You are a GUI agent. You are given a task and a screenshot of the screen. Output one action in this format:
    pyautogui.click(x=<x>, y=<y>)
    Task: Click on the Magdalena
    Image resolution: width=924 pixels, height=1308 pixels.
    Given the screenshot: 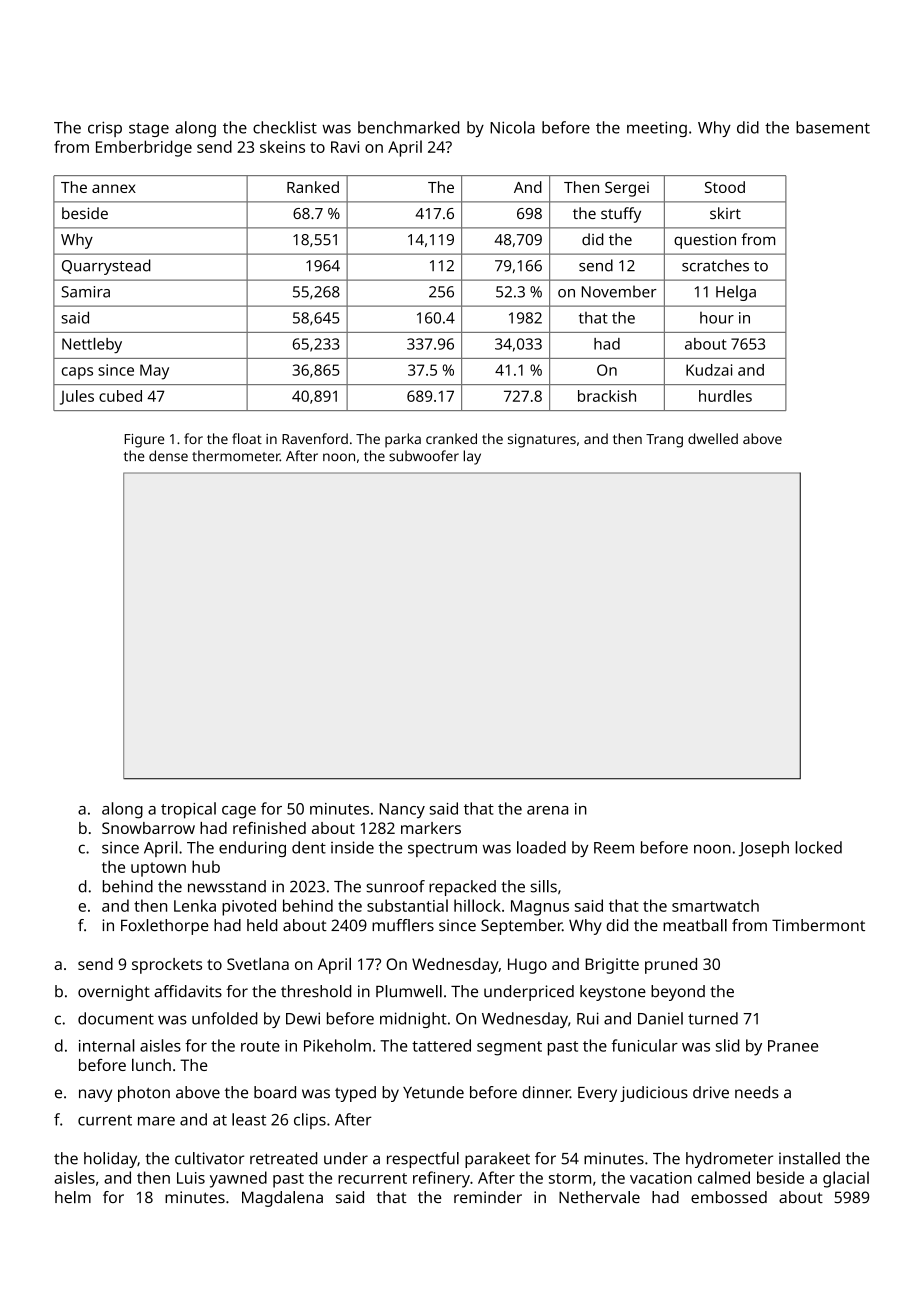 What is the action you would take?
    pyautogui.click(x=282, y=1199)
